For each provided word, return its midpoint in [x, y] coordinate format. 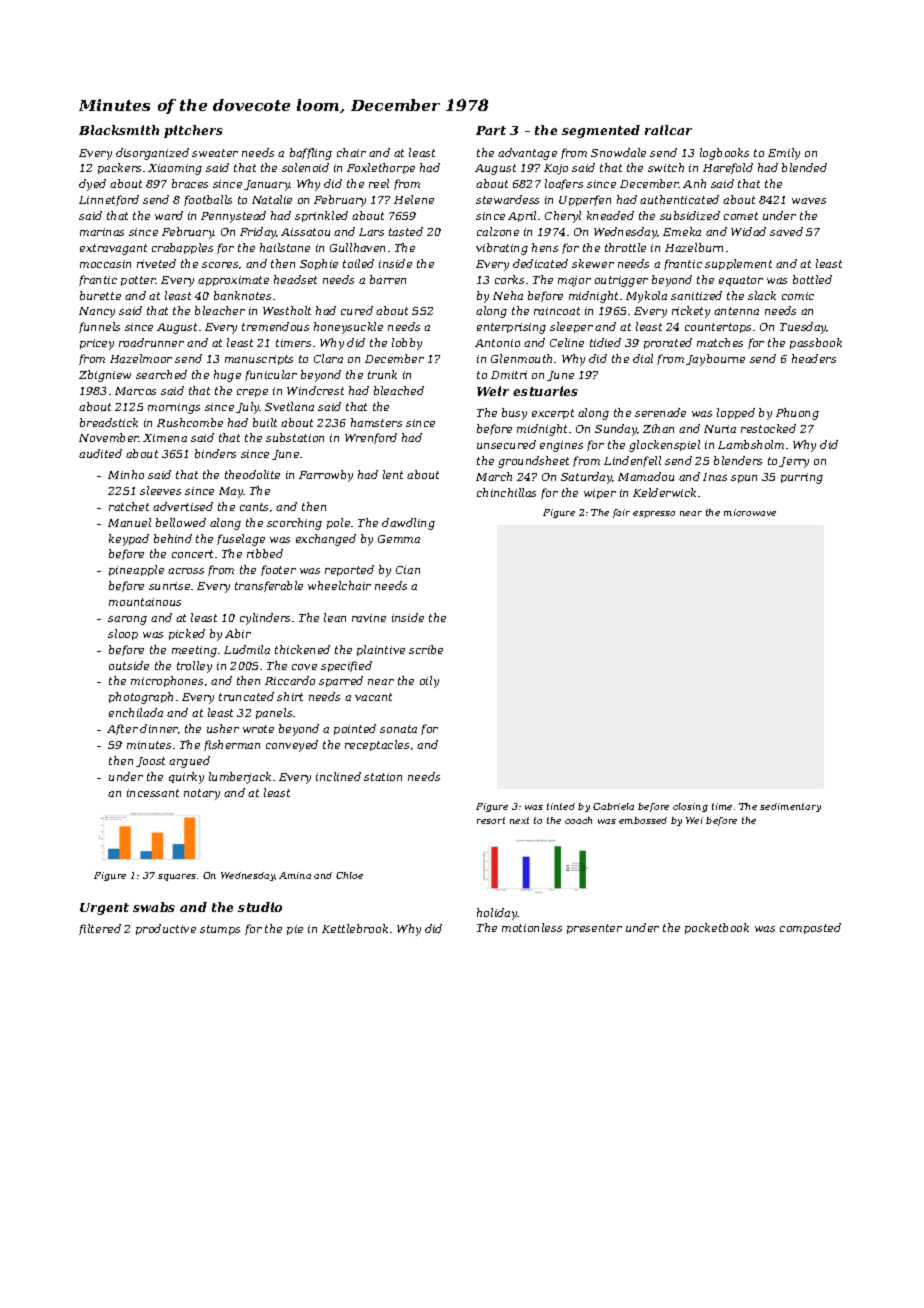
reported [349, 570]
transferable [269, 586]
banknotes [242, 295]
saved [786, 231]
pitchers [193, 131]
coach [578, 820]
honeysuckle [348, 328]
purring [802, 478]
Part [491, 130]
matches [720, 342]
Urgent [104, 909]
